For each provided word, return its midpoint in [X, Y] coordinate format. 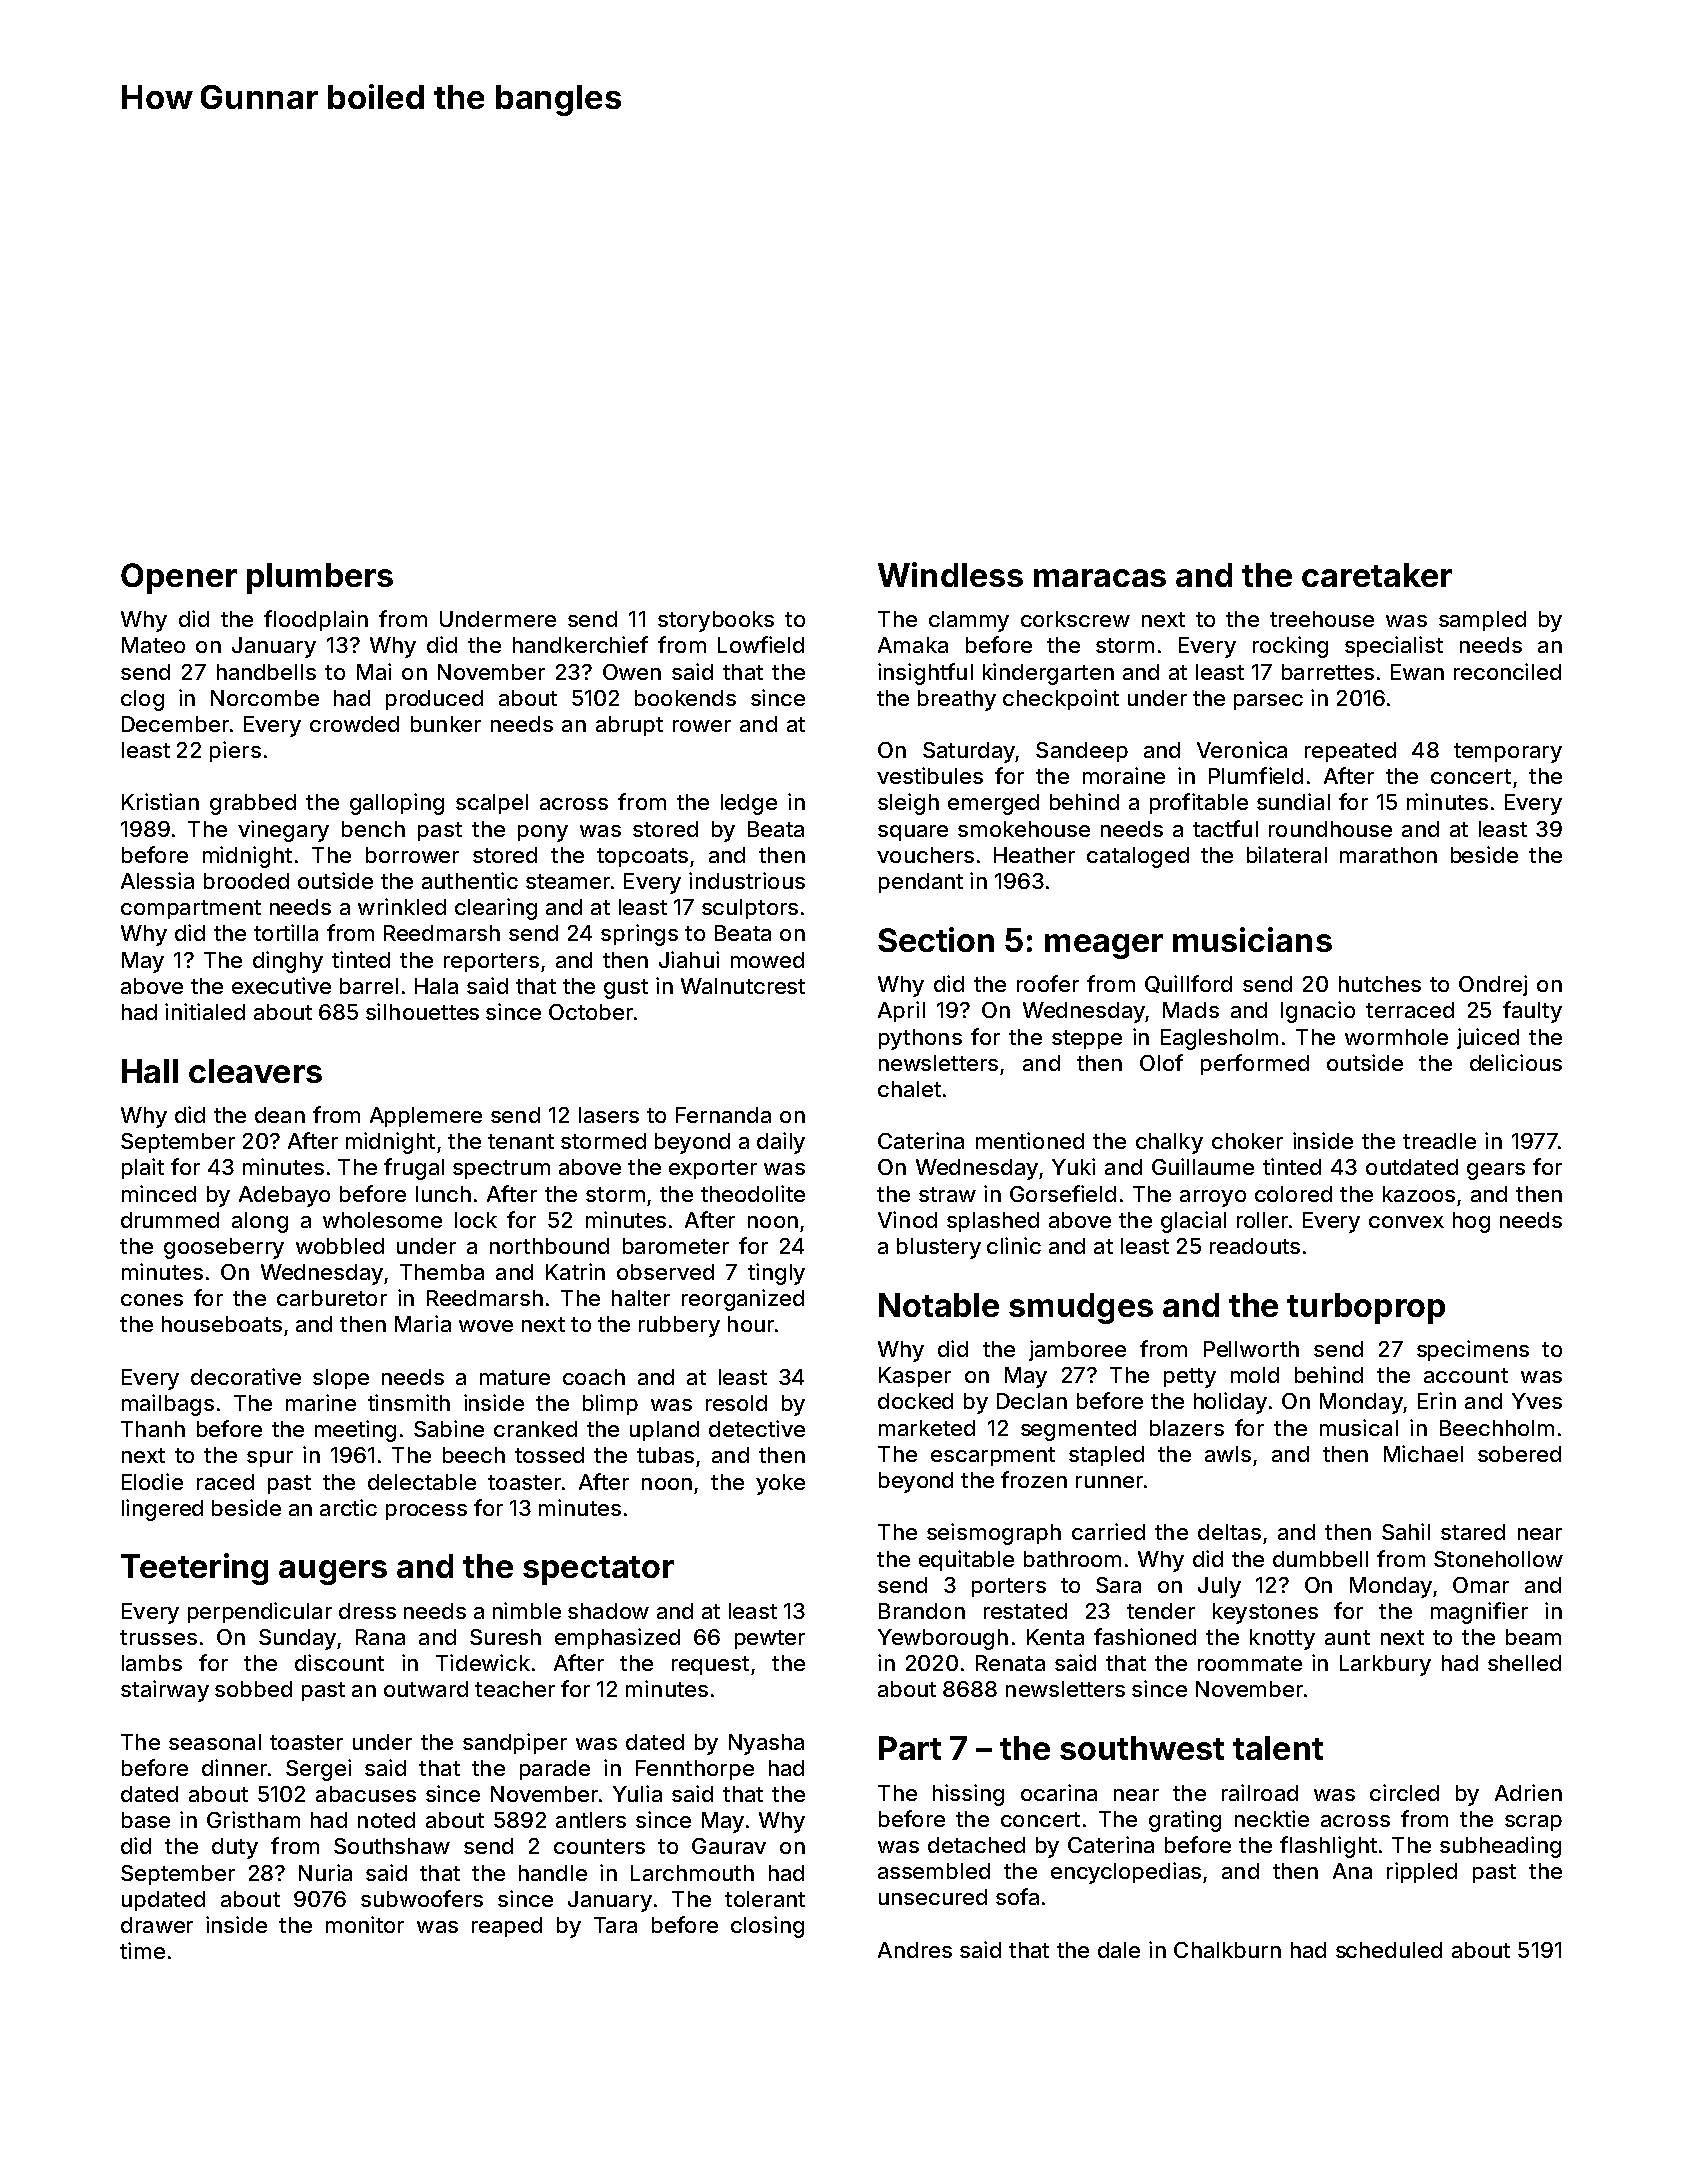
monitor [365, 1924]
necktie [1272, 1818]
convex [1406, 1222]
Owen [632, 672]
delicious [1516, 1062]
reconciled [1507, 671]
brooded [246, 881]
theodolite [753, 1193]
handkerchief [580, 644]
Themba [442, 1272]
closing [767, 1927]
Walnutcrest [743, 986]
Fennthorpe [695, 1770]
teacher [515, 1689]
